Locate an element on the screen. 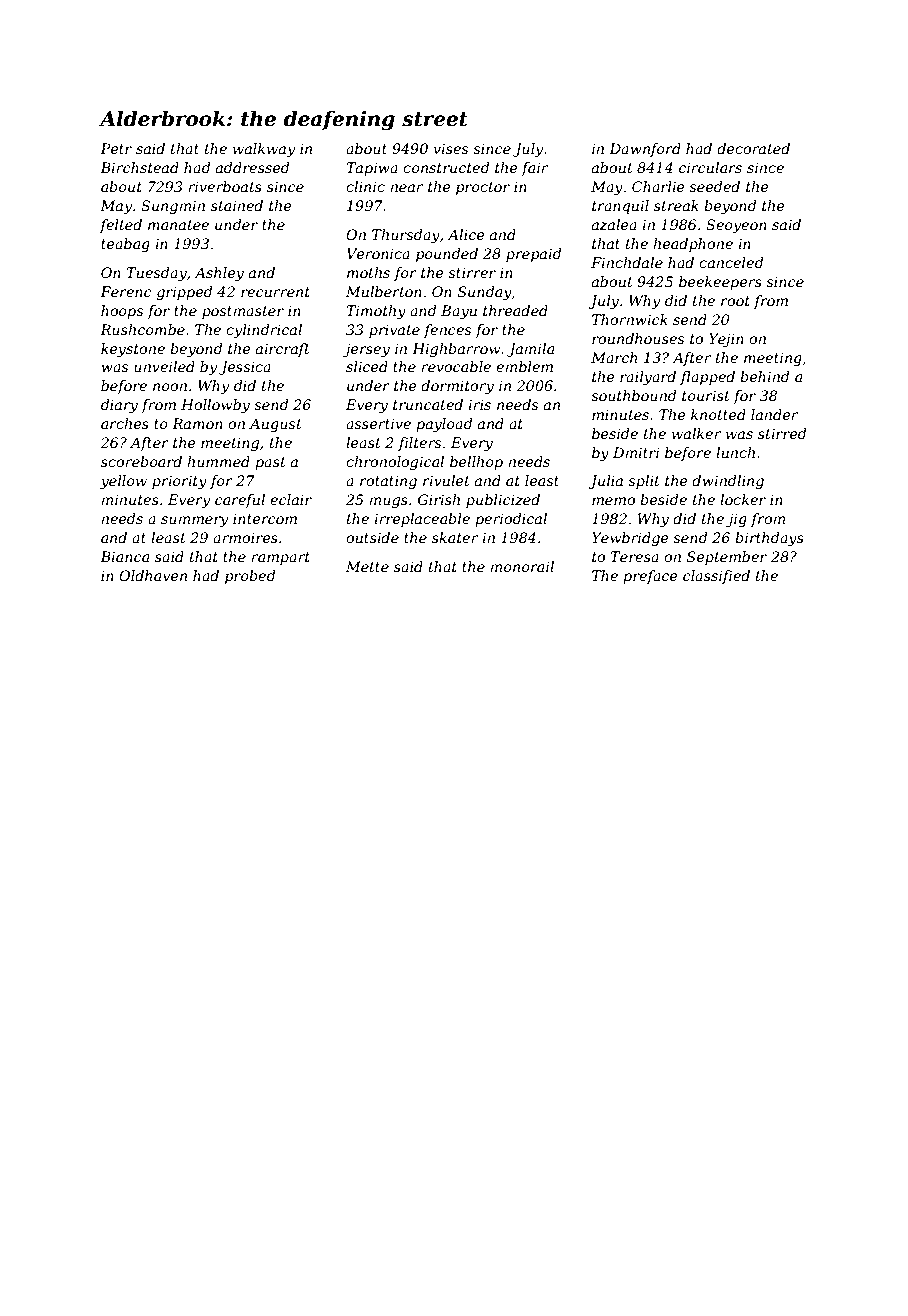 This screenshot has height=1316, width=908. skater is located at coordinates (455, 537).
